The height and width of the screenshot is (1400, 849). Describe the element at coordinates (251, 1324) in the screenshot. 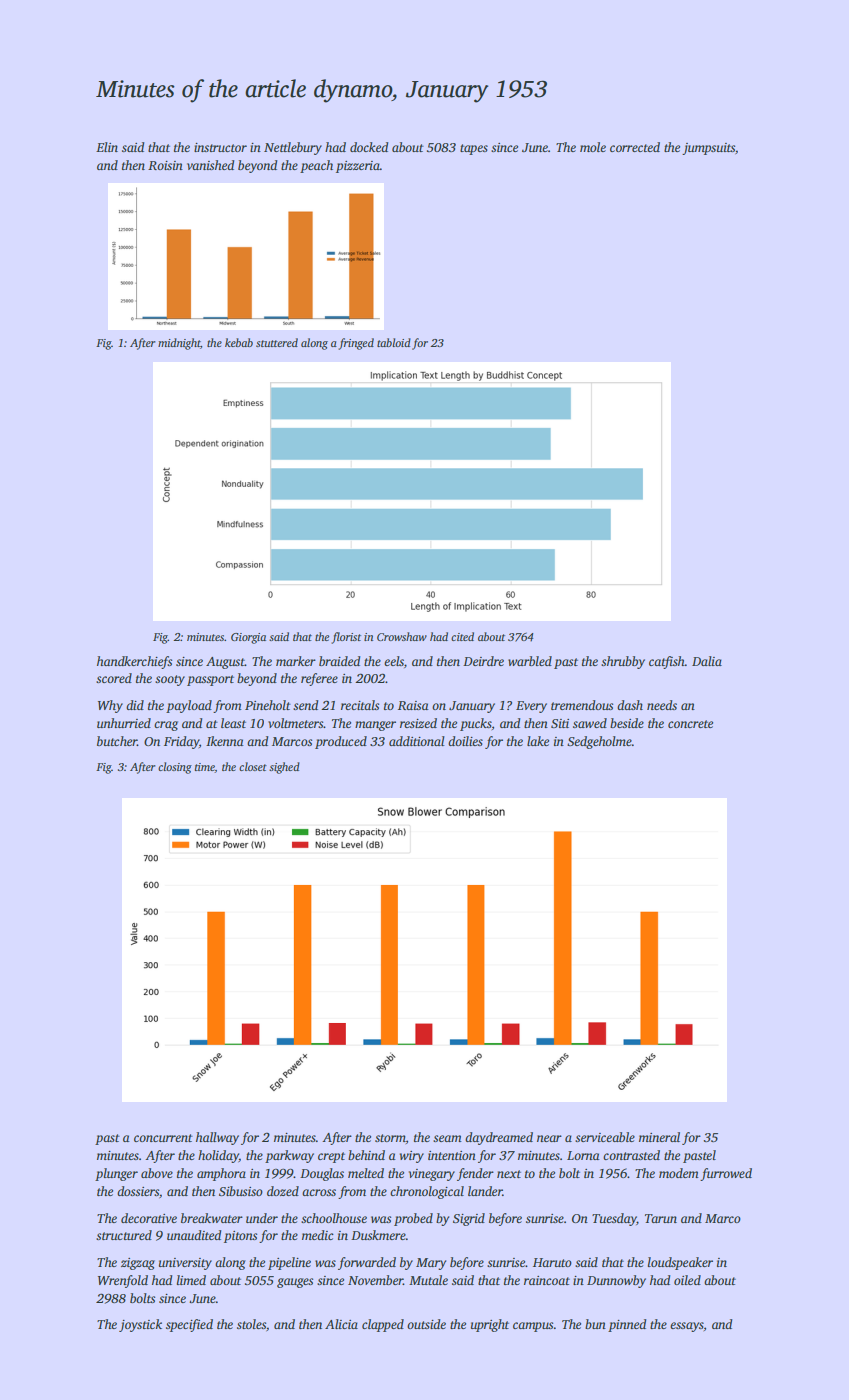

I see `stoles` at that location.
